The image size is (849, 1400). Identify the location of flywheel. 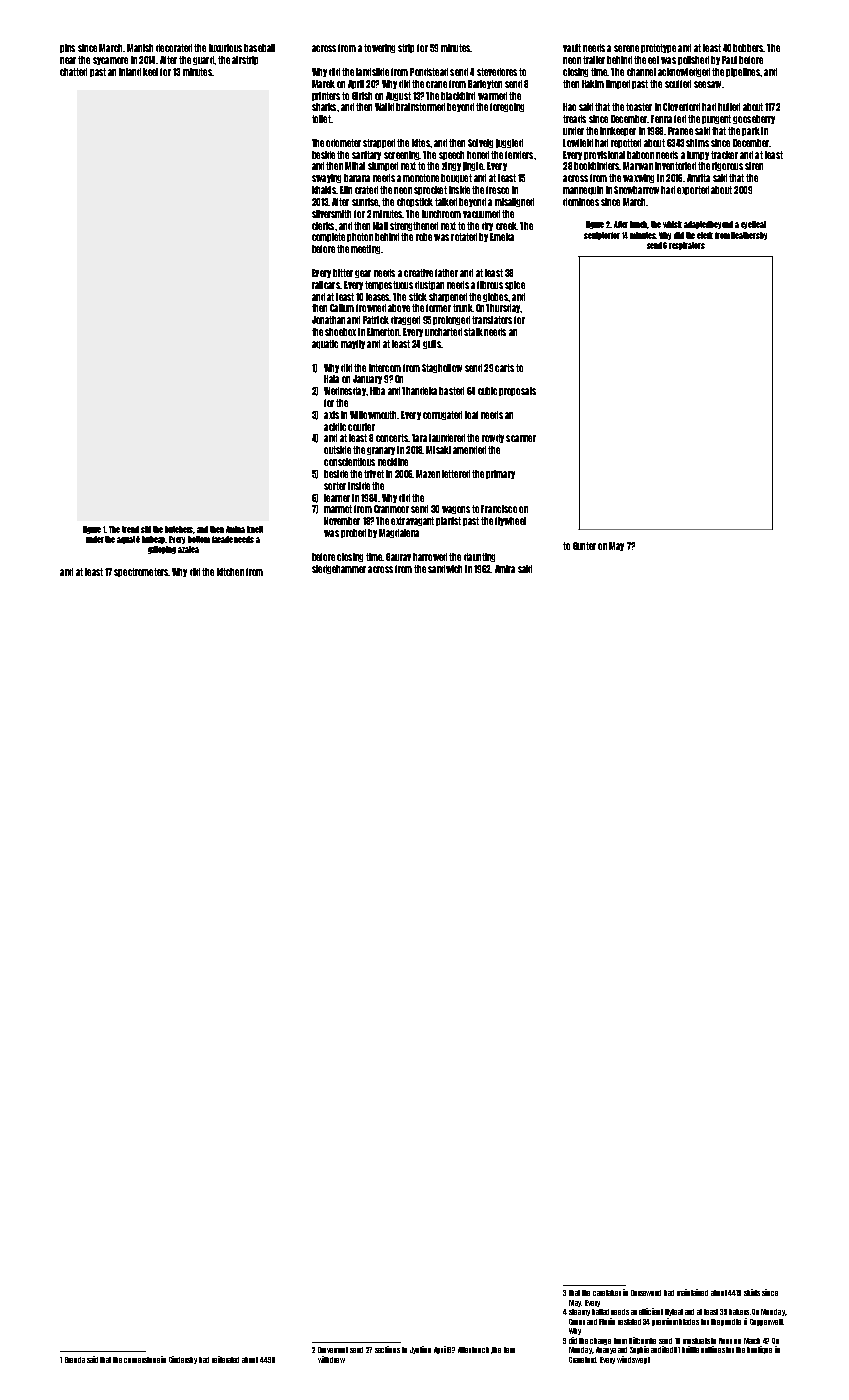
(510, 521).
